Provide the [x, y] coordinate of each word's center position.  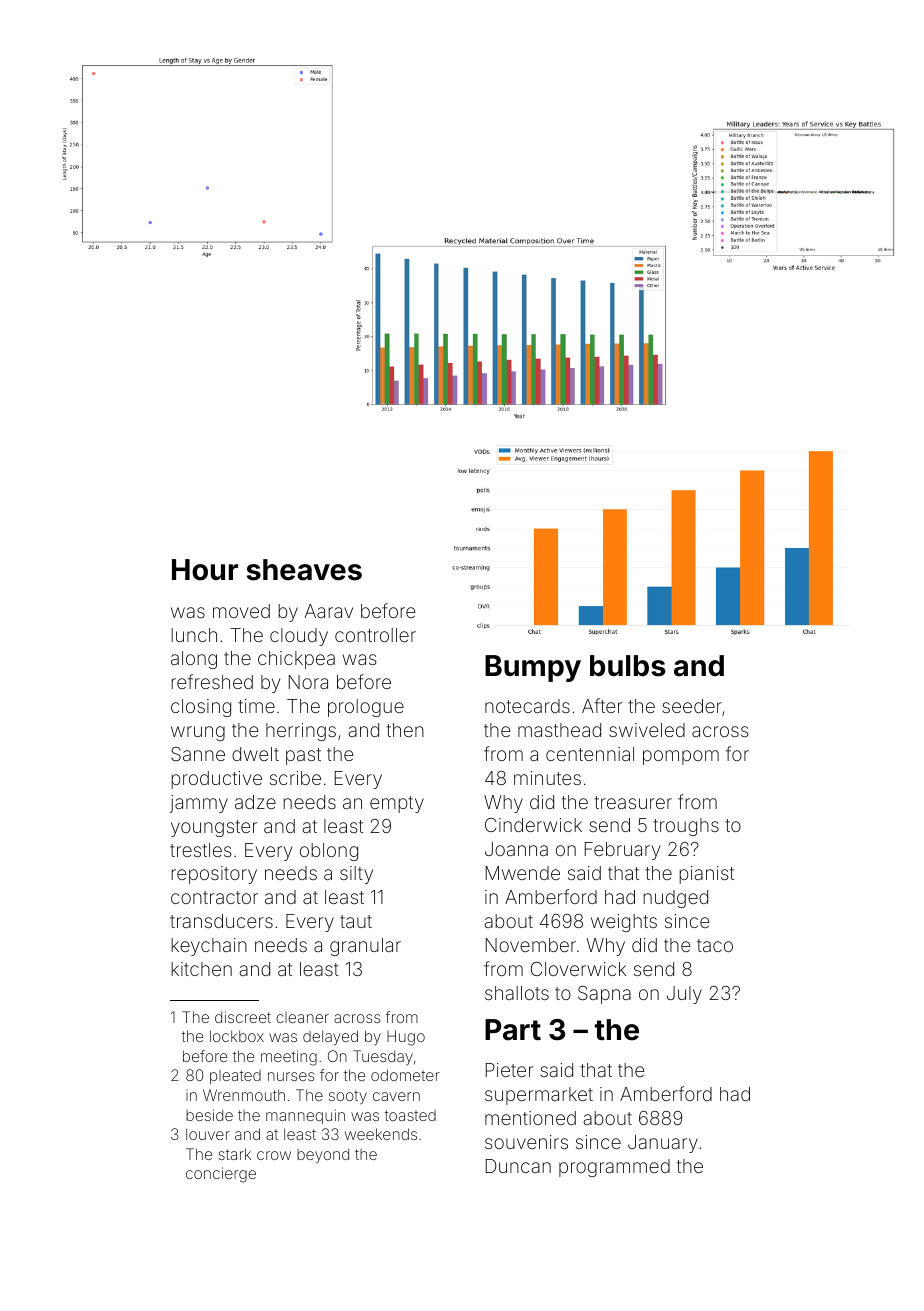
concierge [221, 1175]
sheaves [304, 570]
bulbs [628, 666]
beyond [323, 1156]
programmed [614, 1168]
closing [201, 708]
